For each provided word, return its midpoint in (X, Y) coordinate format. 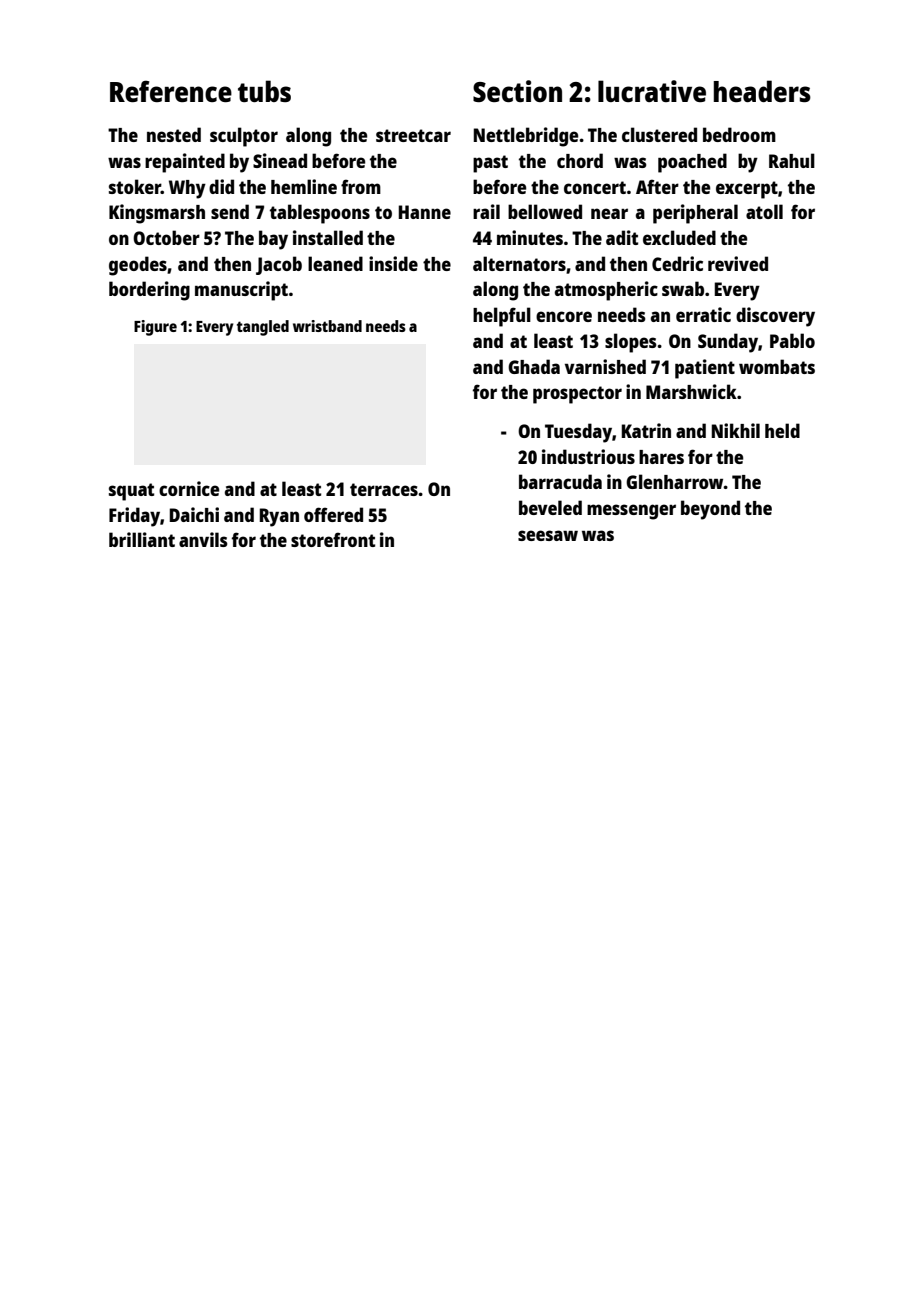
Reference (171, 91)
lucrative (652, 91)
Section (517, 91)
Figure (155, 328)
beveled (550, 507)
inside (393, 263)
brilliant (142, 539)
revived (738, 263)
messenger (631, 512)
